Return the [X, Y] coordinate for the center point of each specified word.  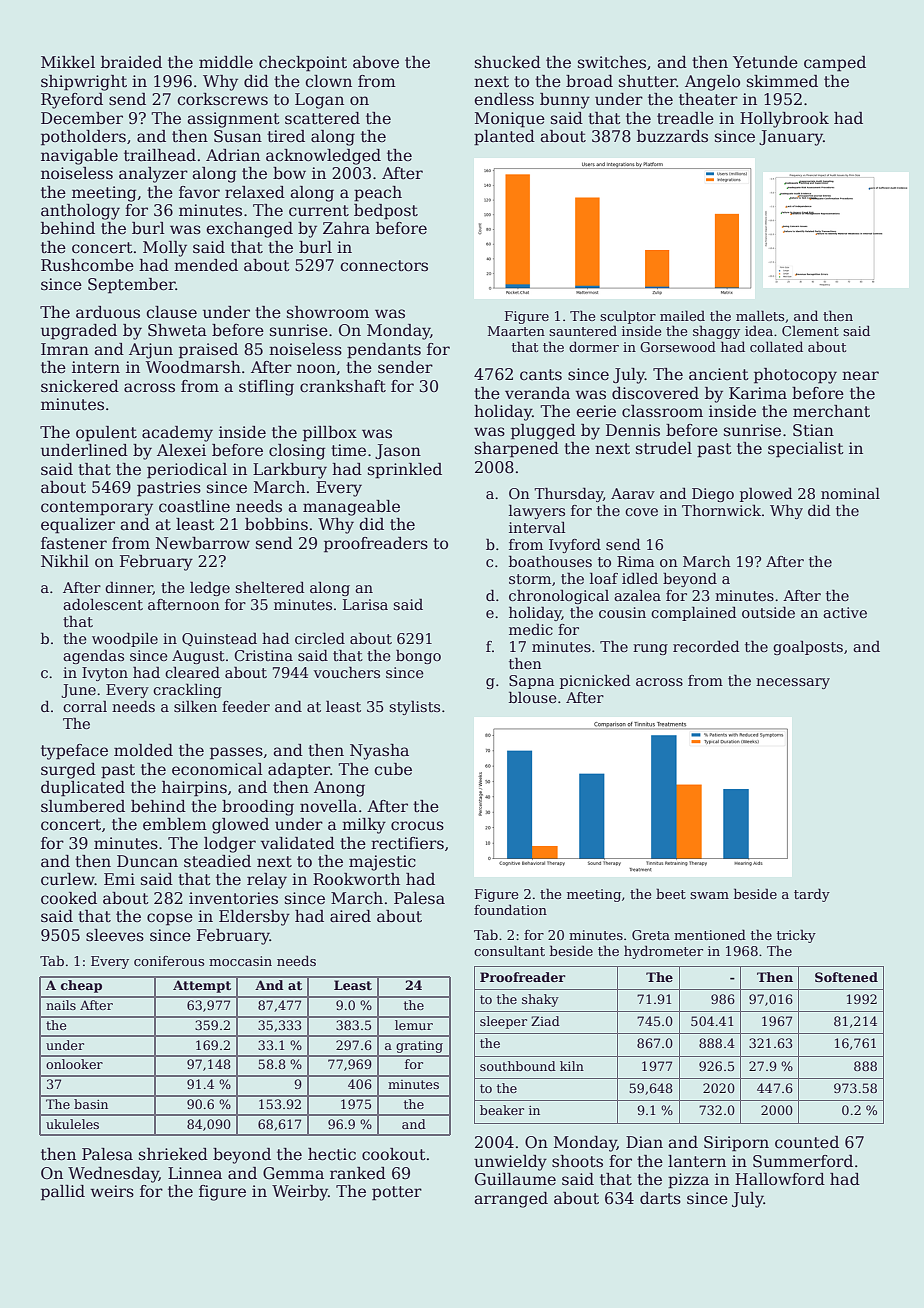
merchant [831, 411]
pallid [63, 1193]
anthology [80, 212]
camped [835, 64]
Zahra [346, 228]
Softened [846, 977]
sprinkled [405, 471]
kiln [572, 1066]
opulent [106, 434]
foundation [510, 909]
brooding [258, 808]
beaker [502, 1110]
